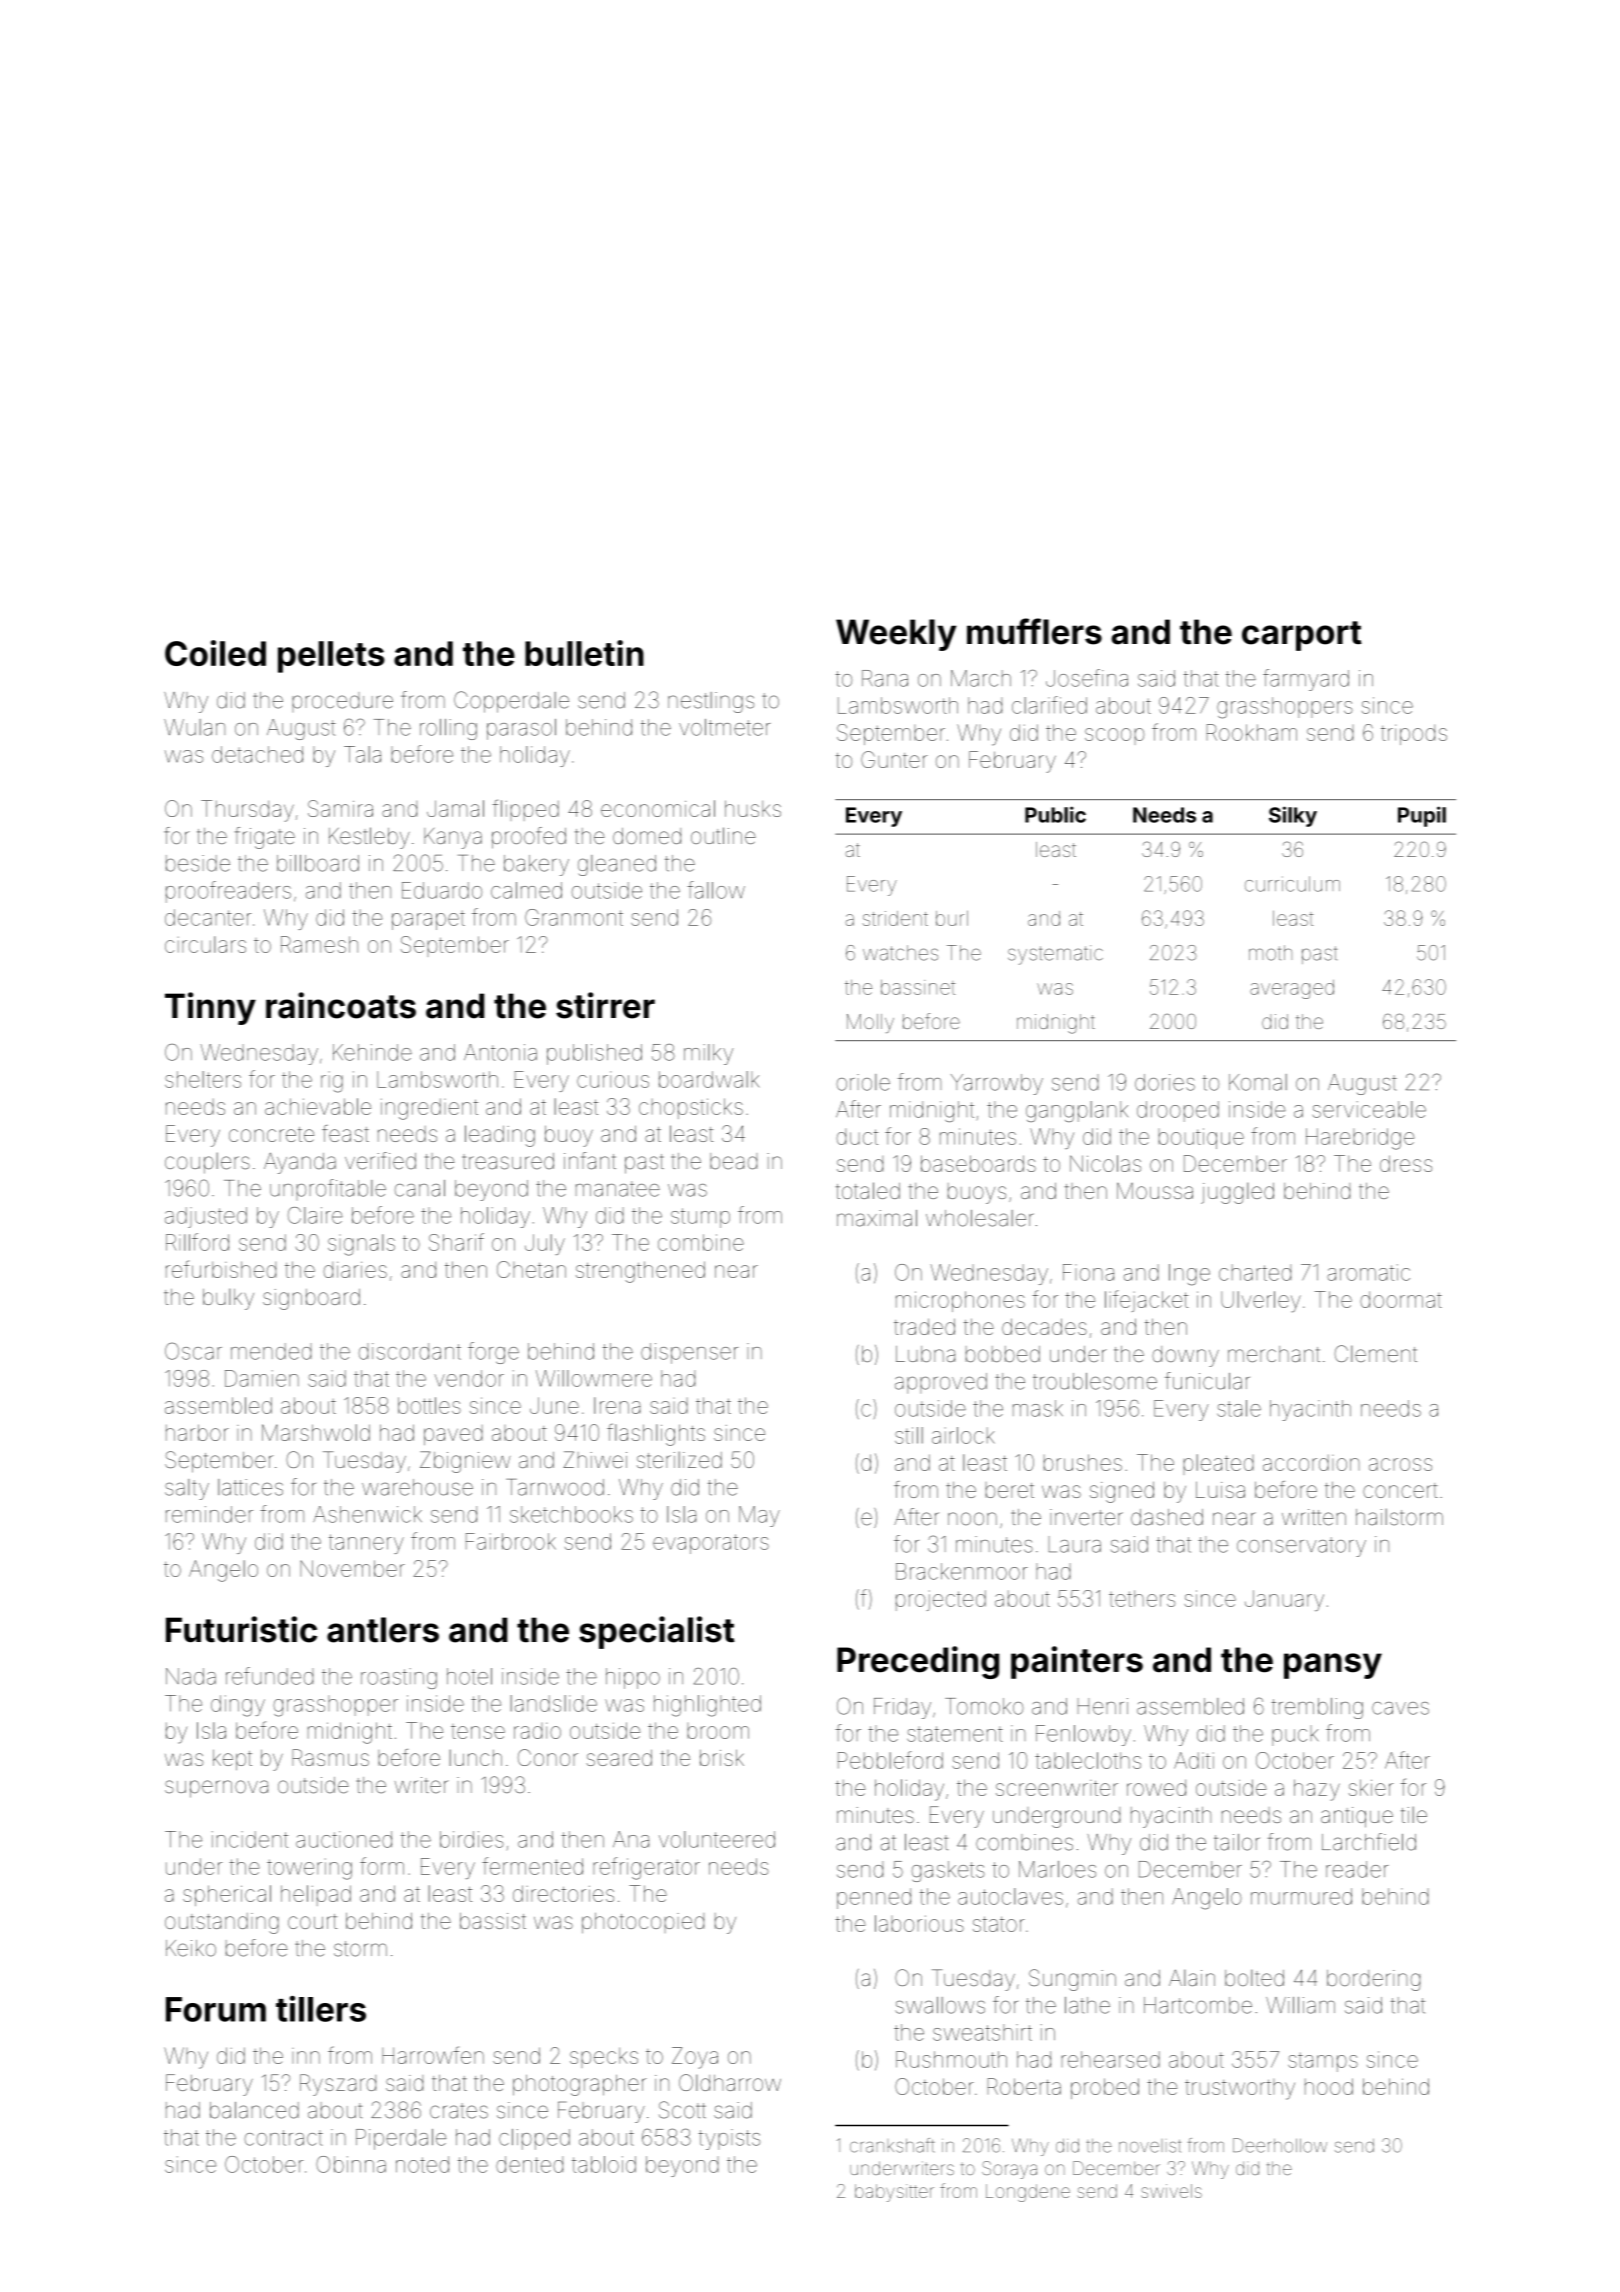 The width and height of the screenshot is (1620, 2292). Describe the element at coordinates (1376, 1353) in the screenshot. I see `Clement` at that location.
